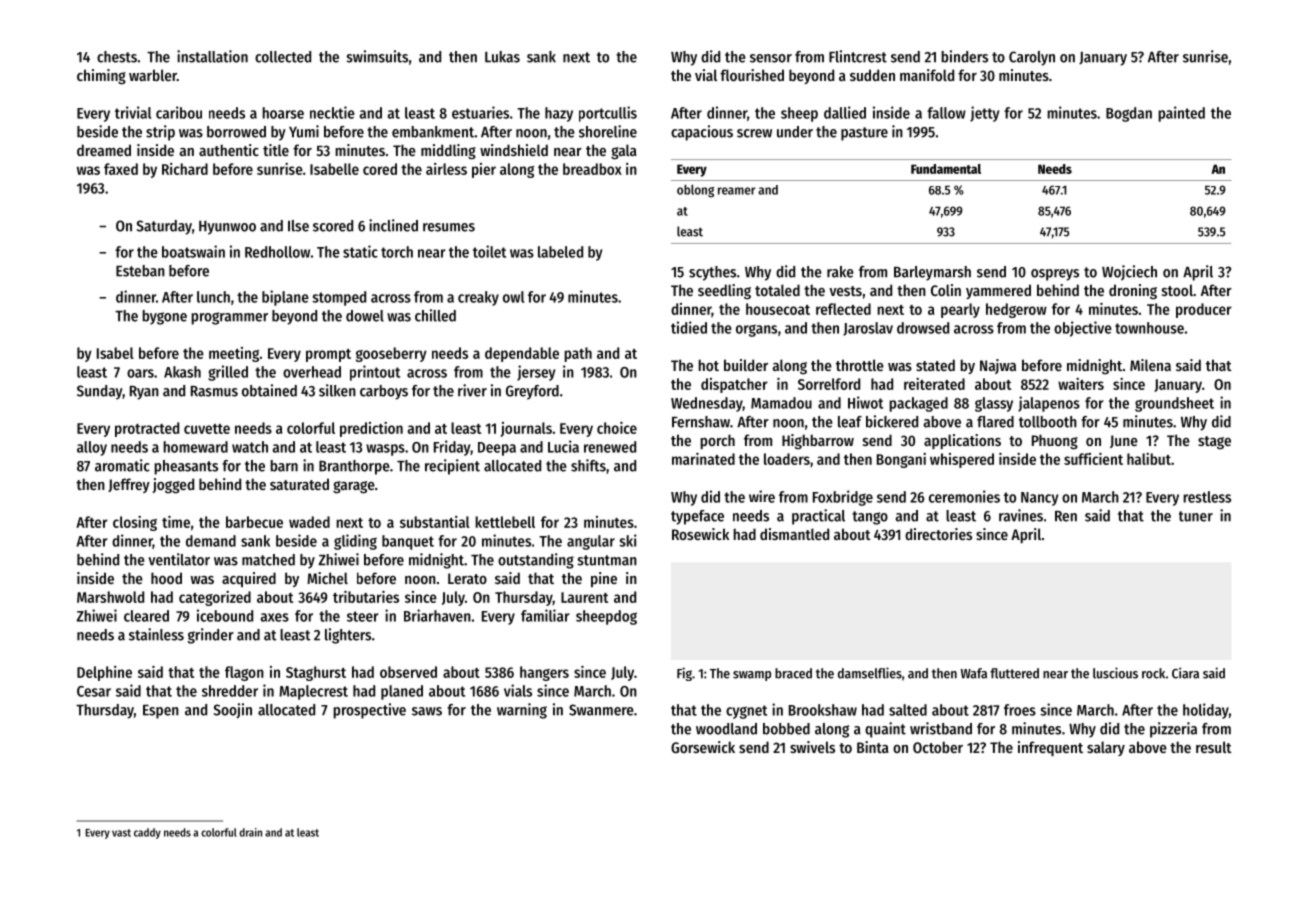 This page has height=924, width=1308. I want to click on painted, so click(1181, 114).
